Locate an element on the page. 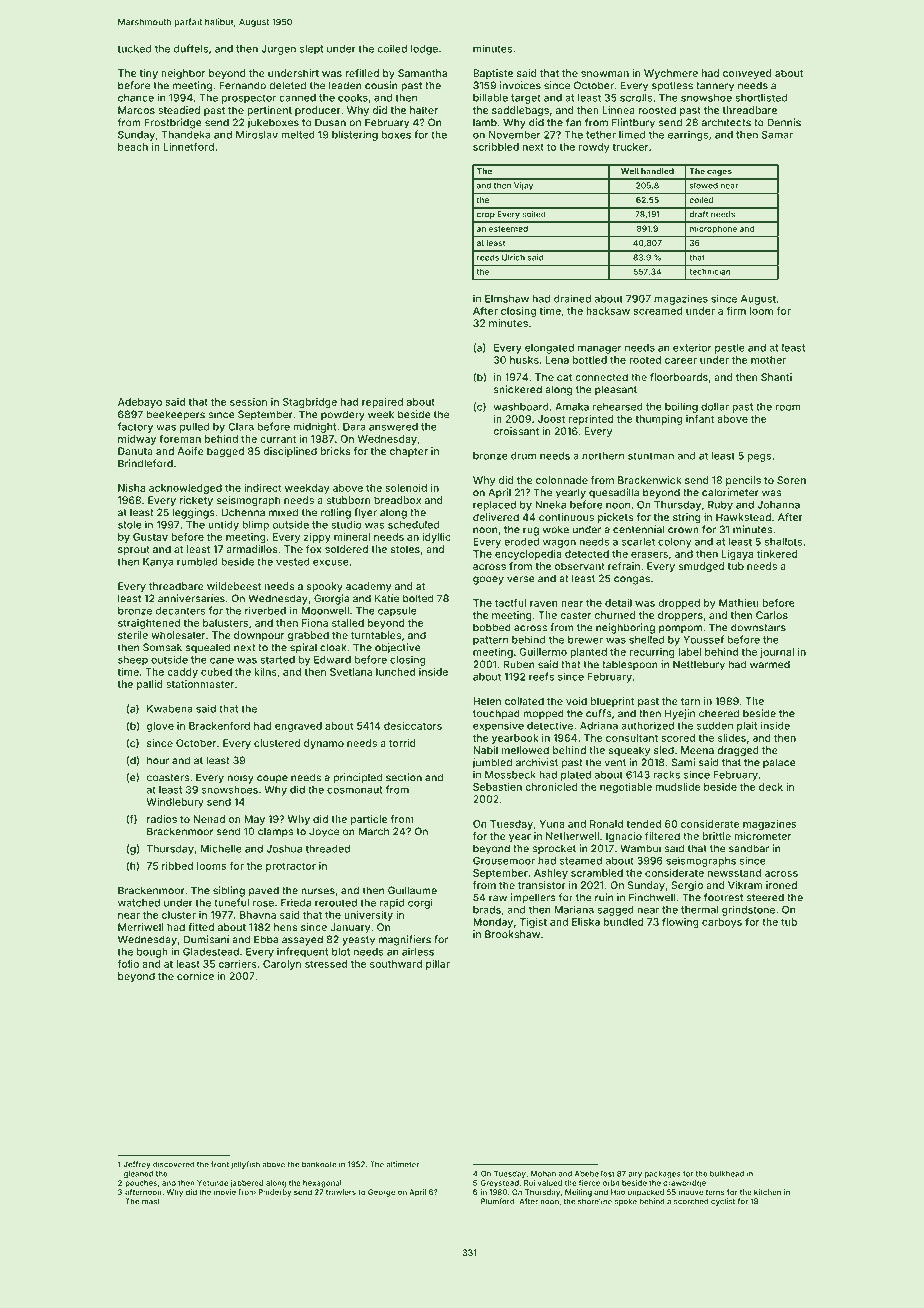 Image resolution: width=924 pixels, height=1308 pixels. sheep is located at coordinates (133, 661).
